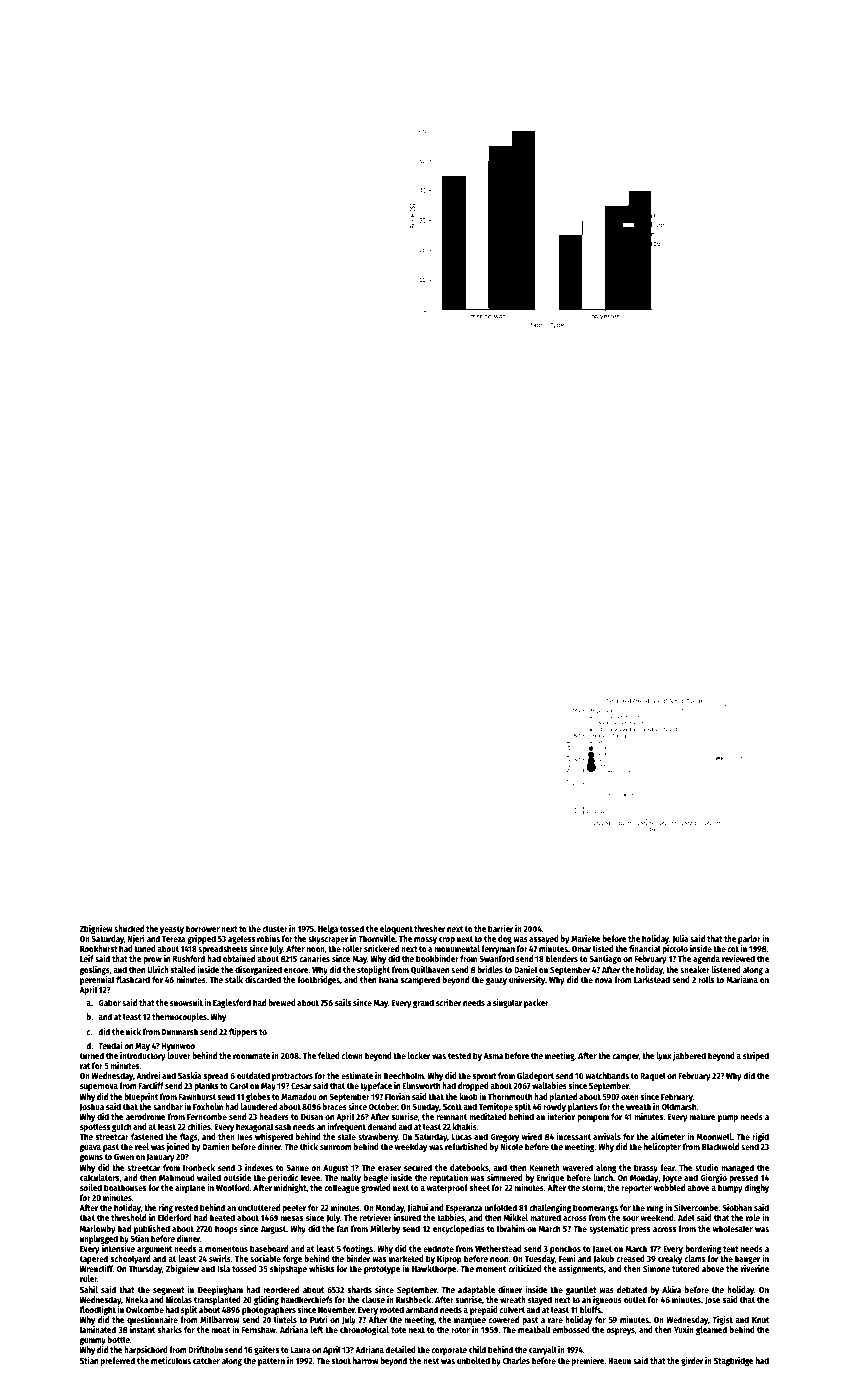 This screenshot has height=1400, width=849. What do you see at coordinates (92, 1107) in the screenshot?
I see `Joshua` at bounding box center [92, 1107].
